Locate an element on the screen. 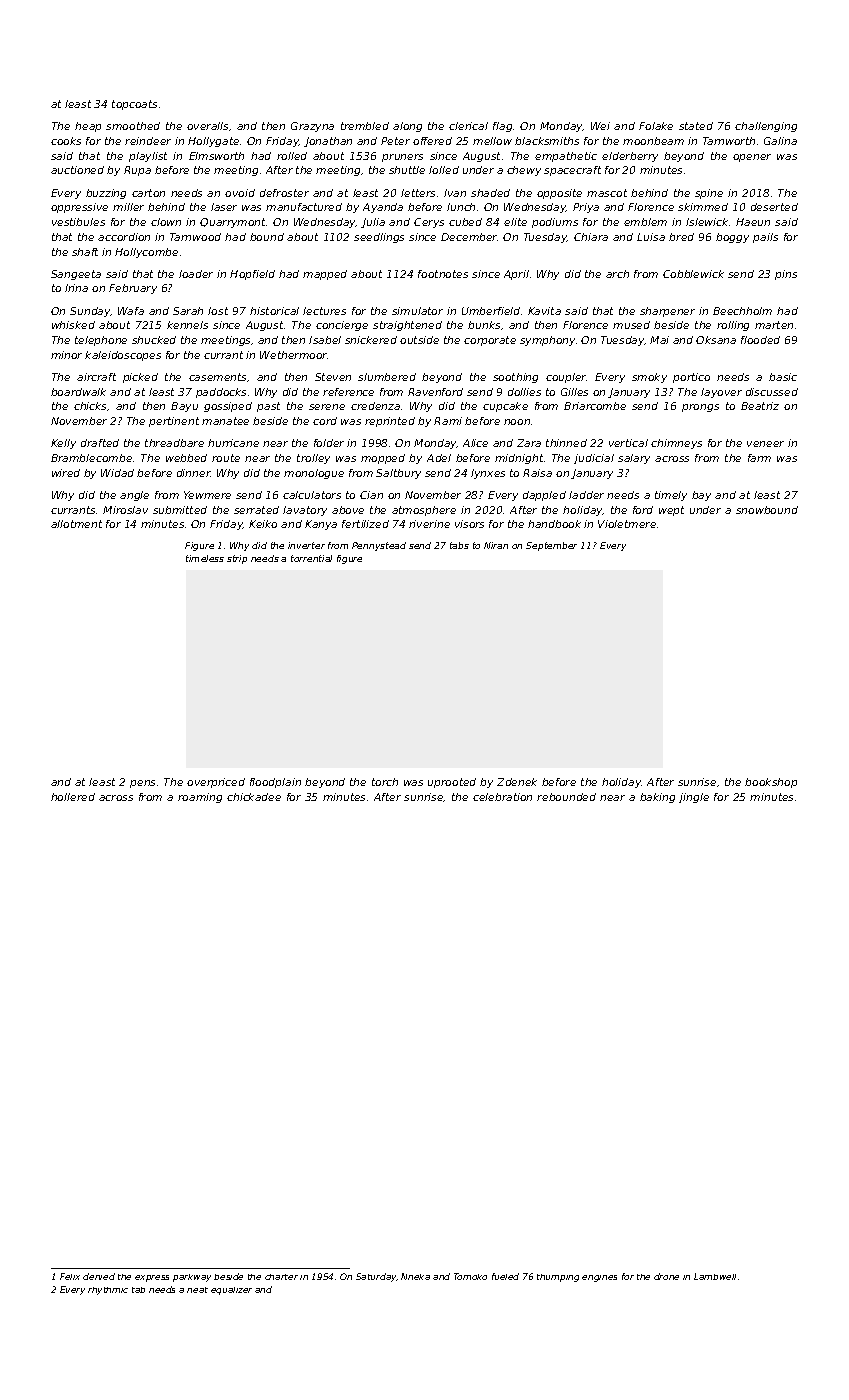 Image resolution: width=849 pixels, height=1400 pixels. roaming is located at coordinates (200, 798).
